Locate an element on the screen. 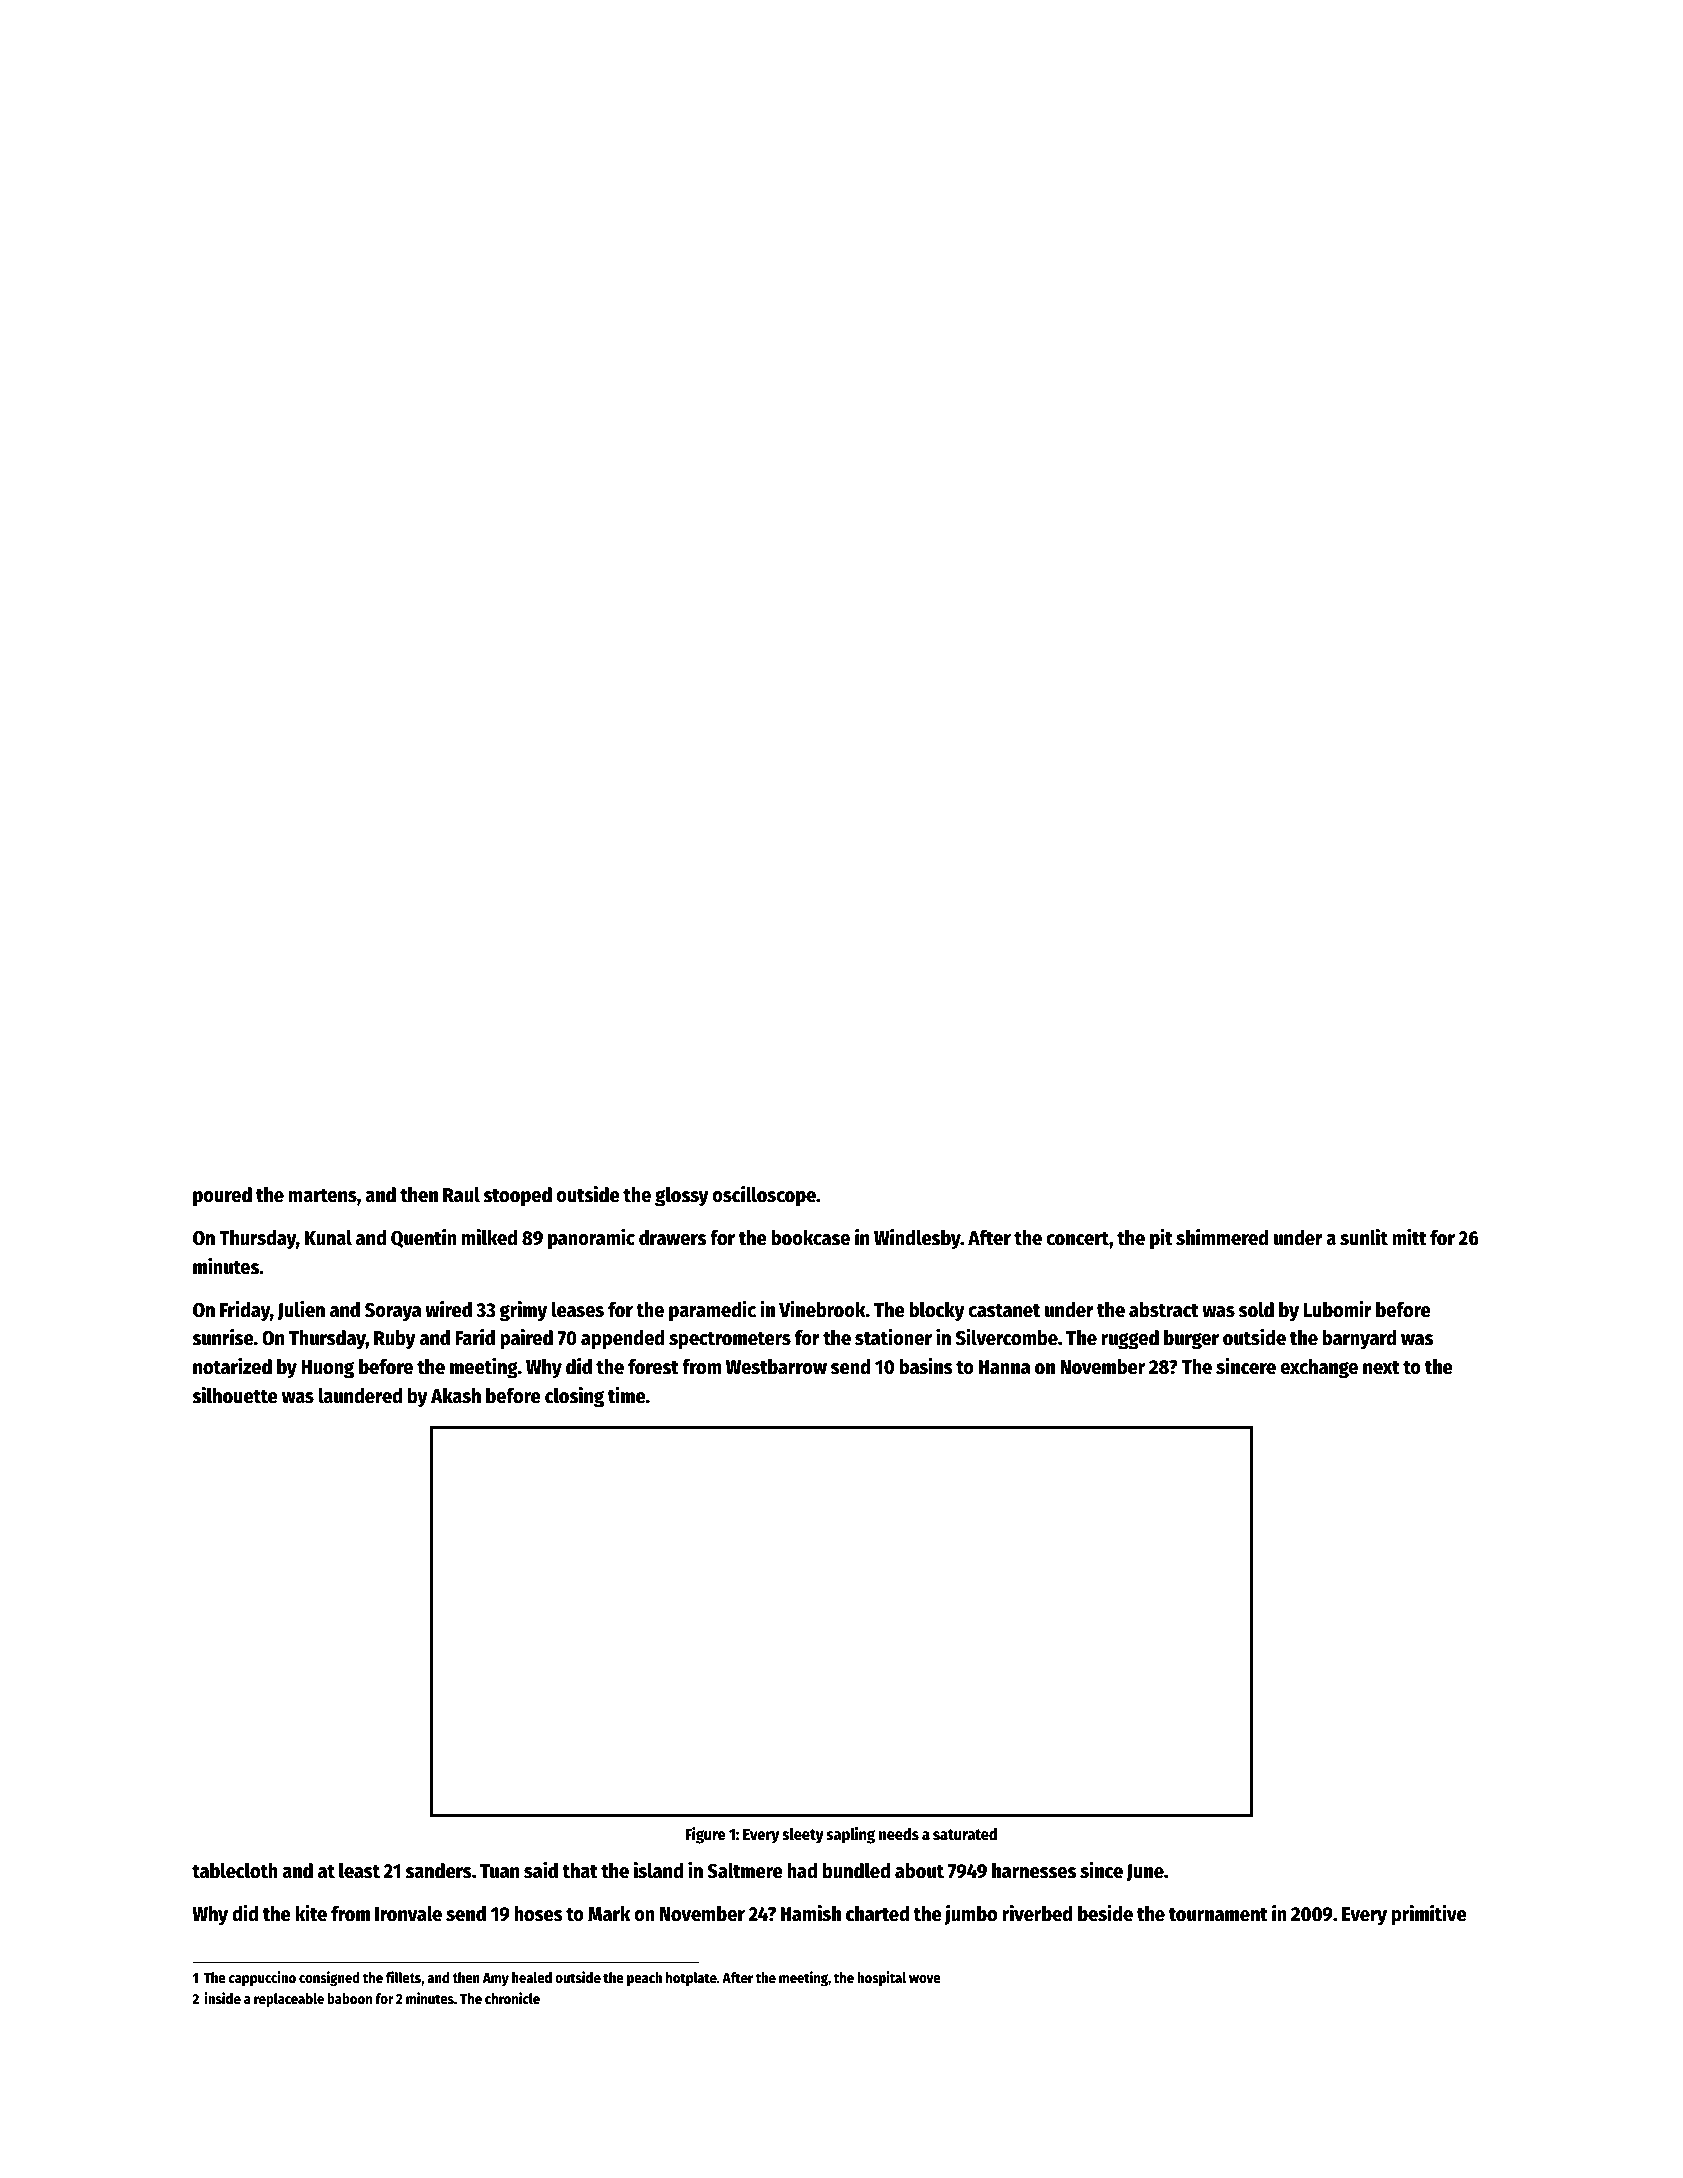 The height and width of the screenshot is (2178, 1683). time is located at coordinates (627, 1395).
